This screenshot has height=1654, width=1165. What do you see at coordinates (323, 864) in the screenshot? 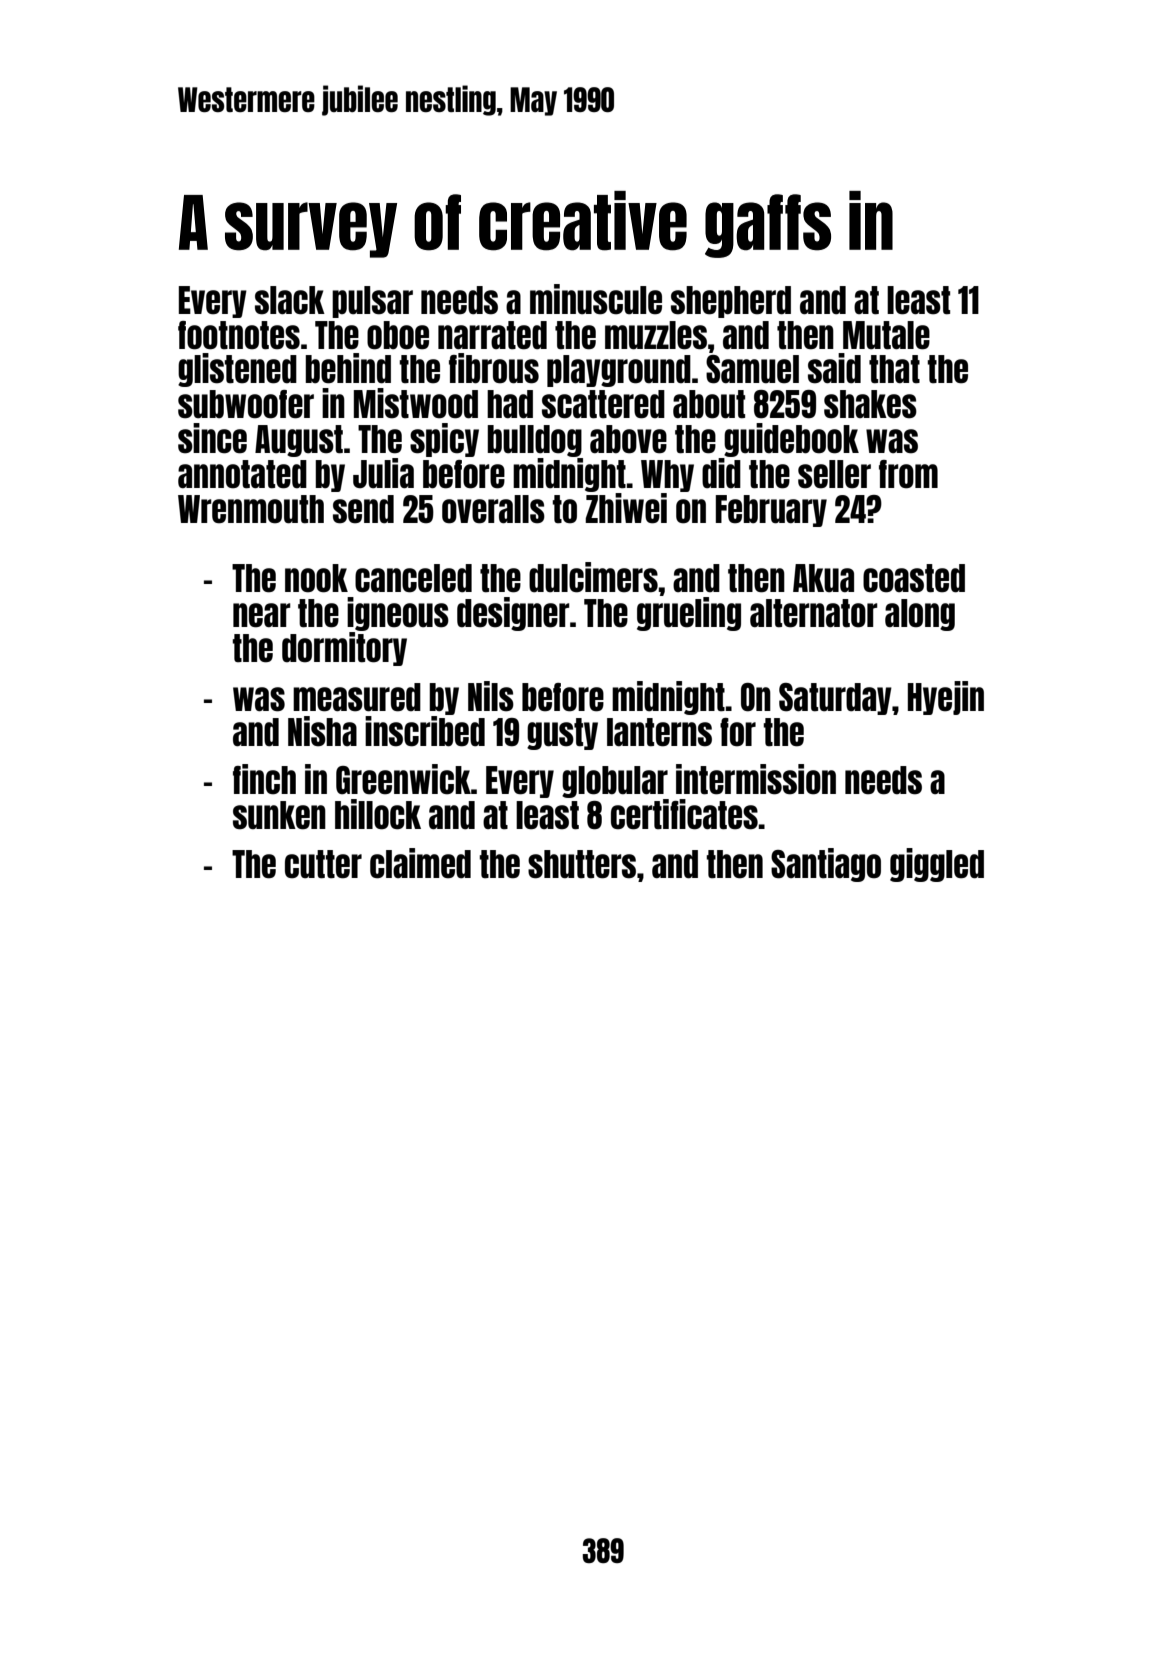
I see `cutter` at bounding box center [323, 864].
